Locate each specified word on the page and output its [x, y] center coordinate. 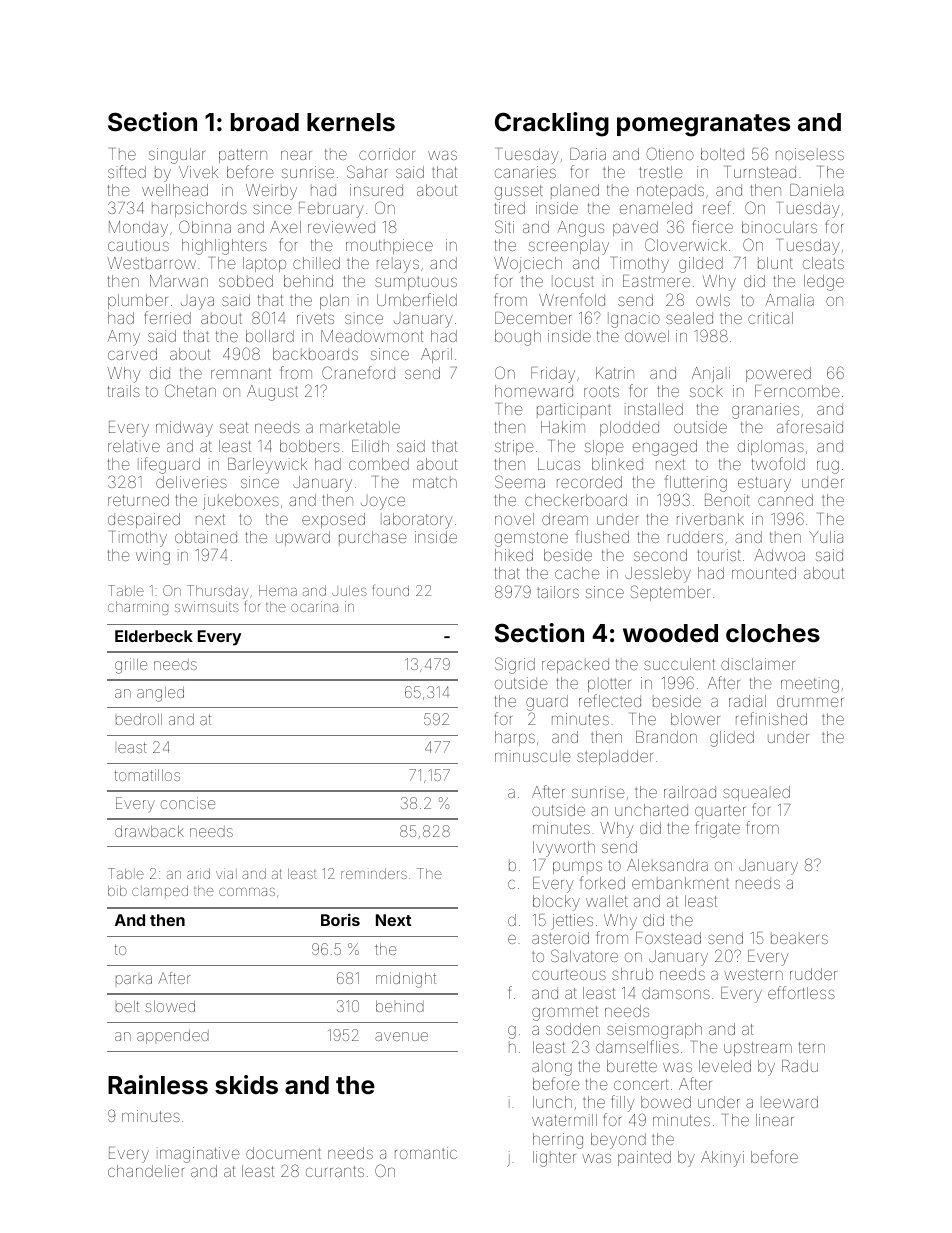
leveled [725, 1066]
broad [265, 122]
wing [153, 557]
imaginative [198, 1155]
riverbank [710, 519]
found [391, 590]
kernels [351, 122]
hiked [514, 555]
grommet [565, 1013]
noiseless [810, 154]
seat [234, 427]
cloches [773, 633]
